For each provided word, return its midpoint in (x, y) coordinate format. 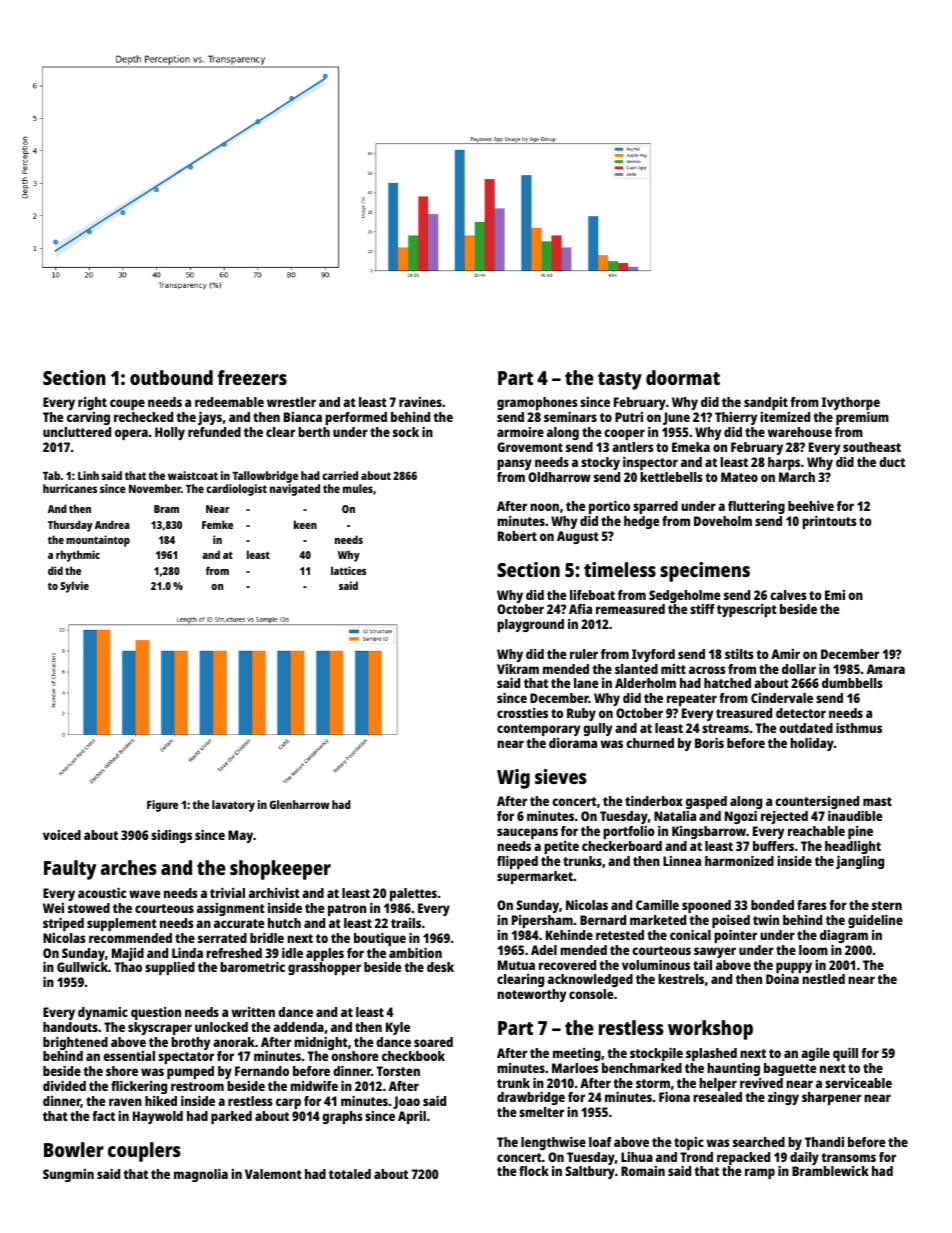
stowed (89, 908)
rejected (784, 817)
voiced (62, 835)
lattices (348, 570)
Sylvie (74, 587)
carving (88, 418)
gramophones (537, 403)
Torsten (398, 1071)
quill (845, 1054)
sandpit (766, 403)
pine (860, 832)
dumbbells (852, 683)
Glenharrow (300, 804)
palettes (413, 894)
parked (231, 1117)
